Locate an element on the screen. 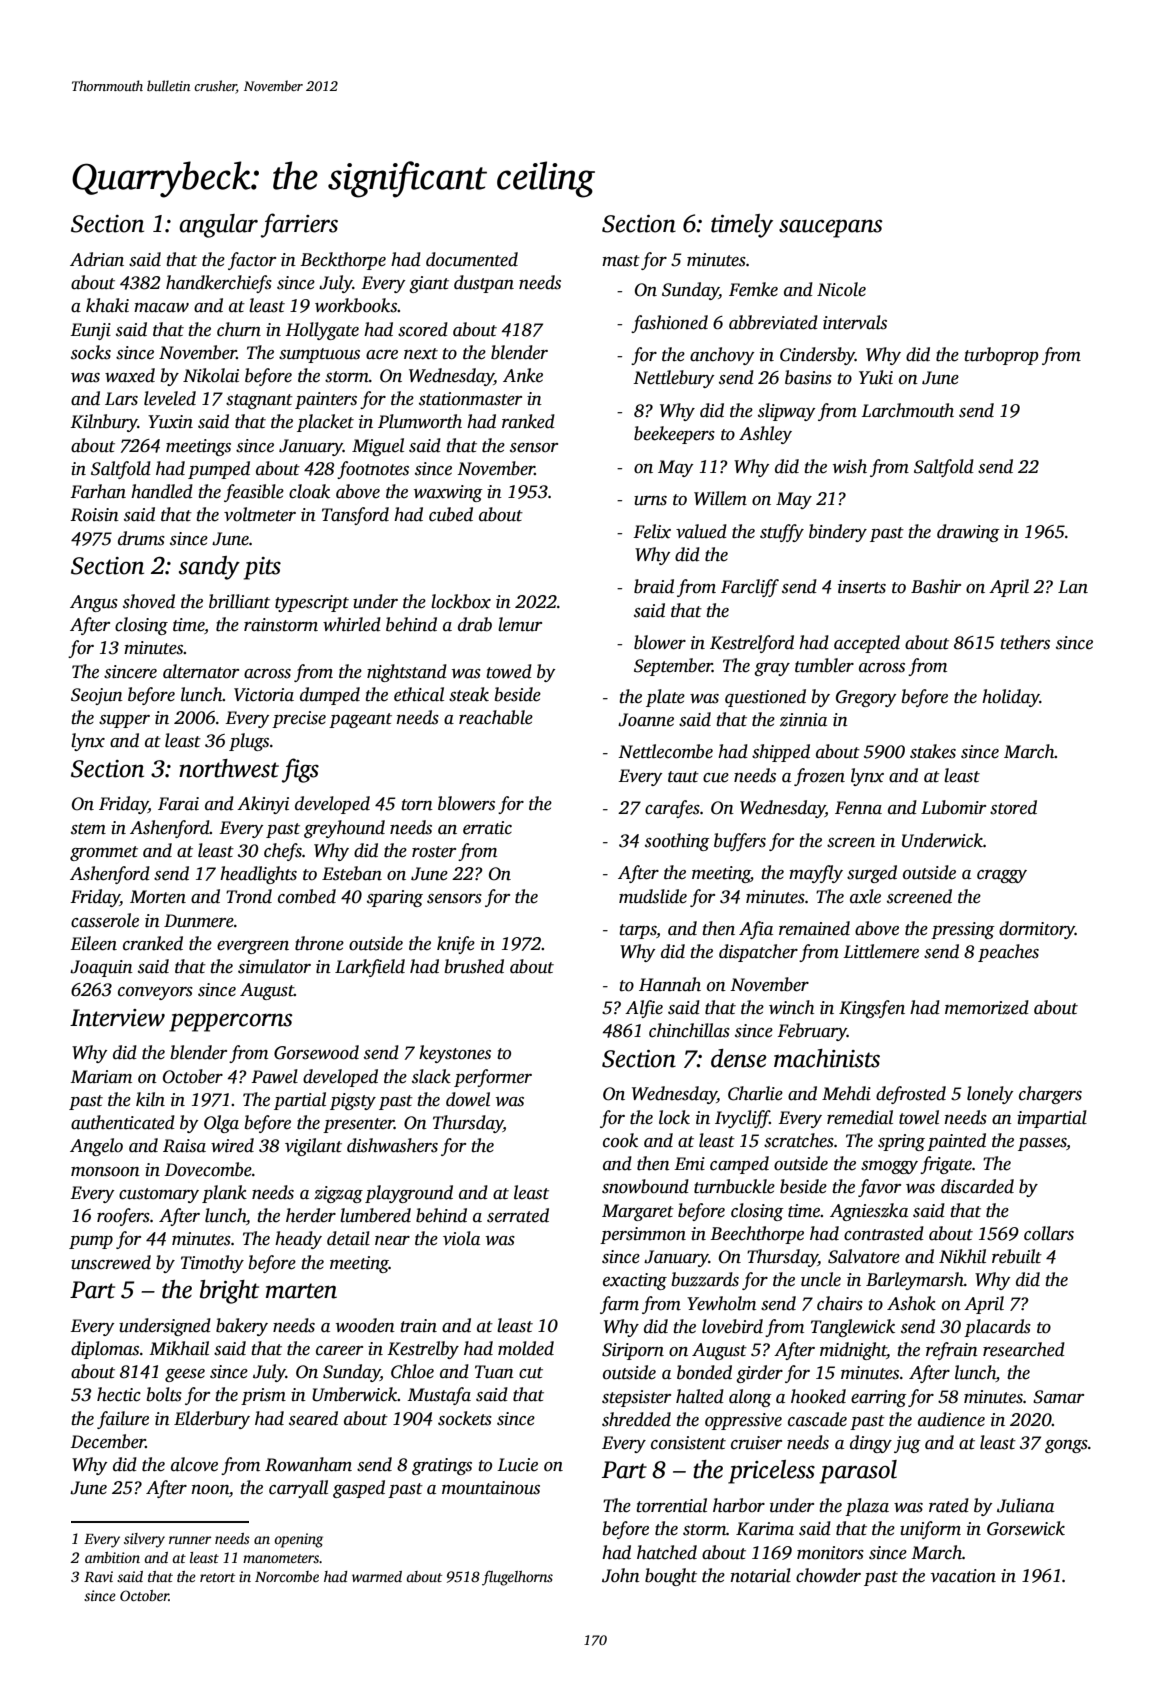 The width and height of the screenshot is (1167, 1690). chargers is located at coordinates (1050, 1095).
